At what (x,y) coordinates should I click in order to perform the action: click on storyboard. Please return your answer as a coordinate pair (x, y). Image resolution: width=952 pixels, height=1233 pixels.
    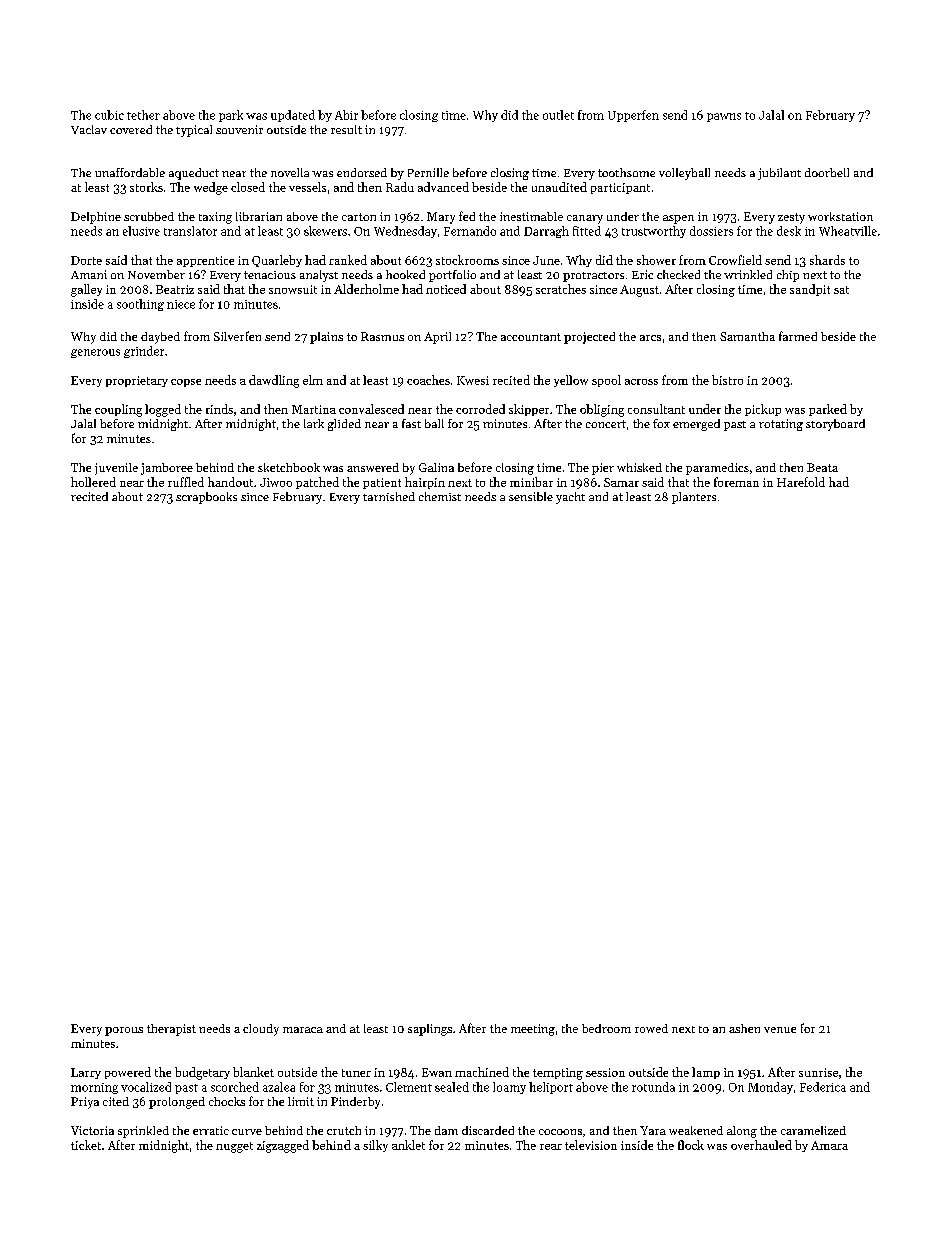
    Looking at the image, I should click on (835, 425).
